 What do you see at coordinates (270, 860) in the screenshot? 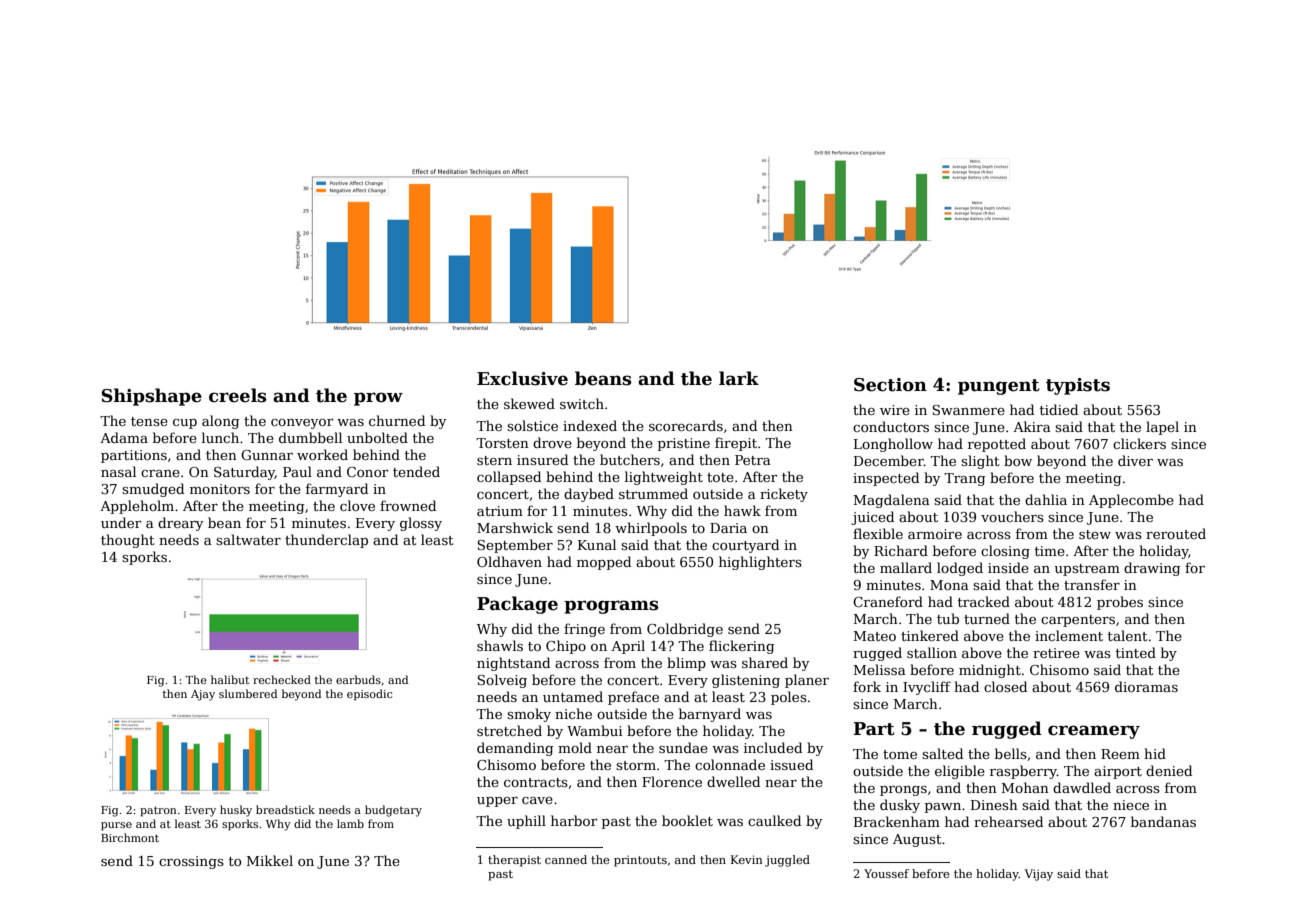
I see `Mikkel` at bounding box center [270, 860].
